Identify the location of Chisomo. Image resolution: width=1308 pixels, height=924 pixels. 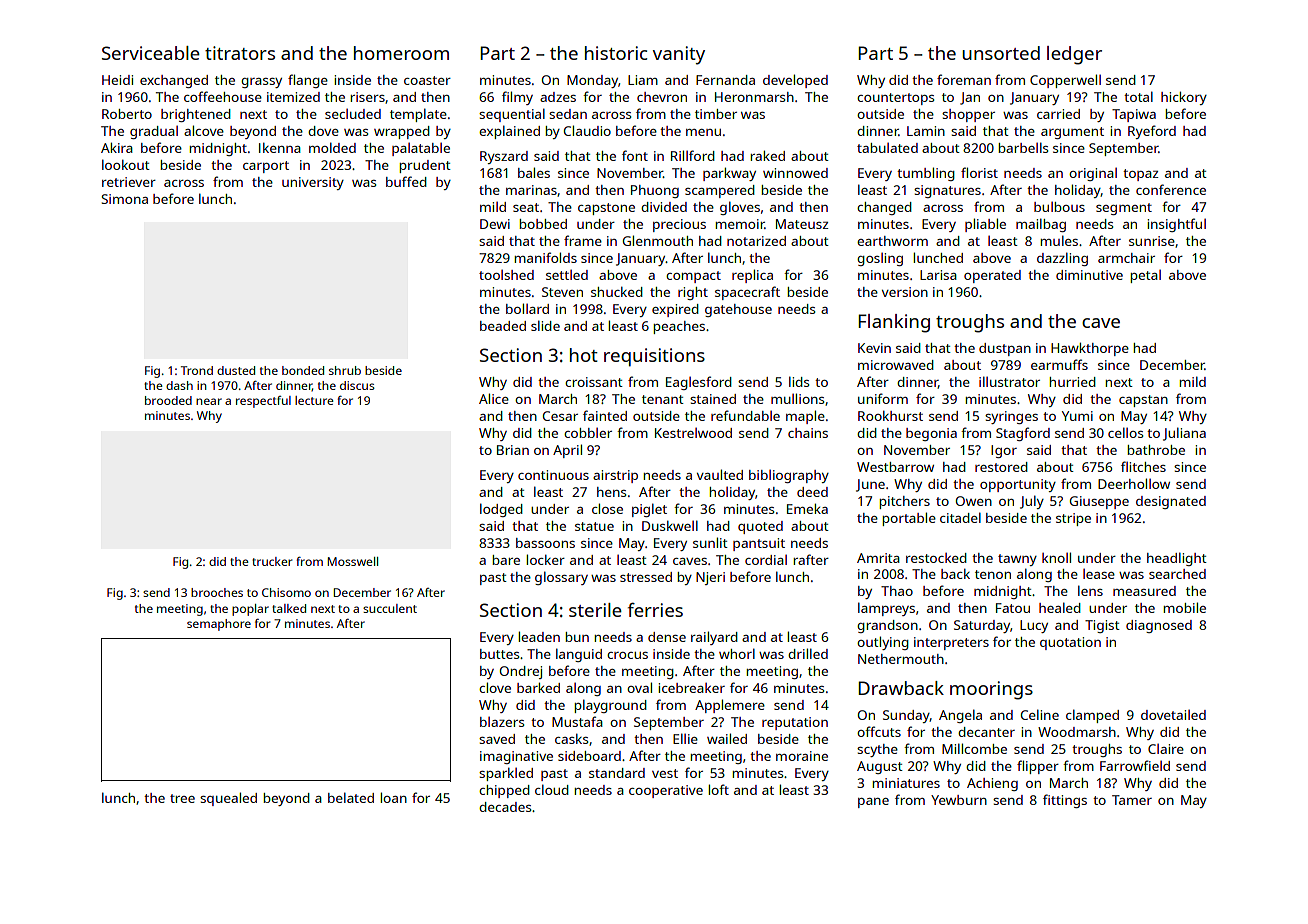
(286, 592).
